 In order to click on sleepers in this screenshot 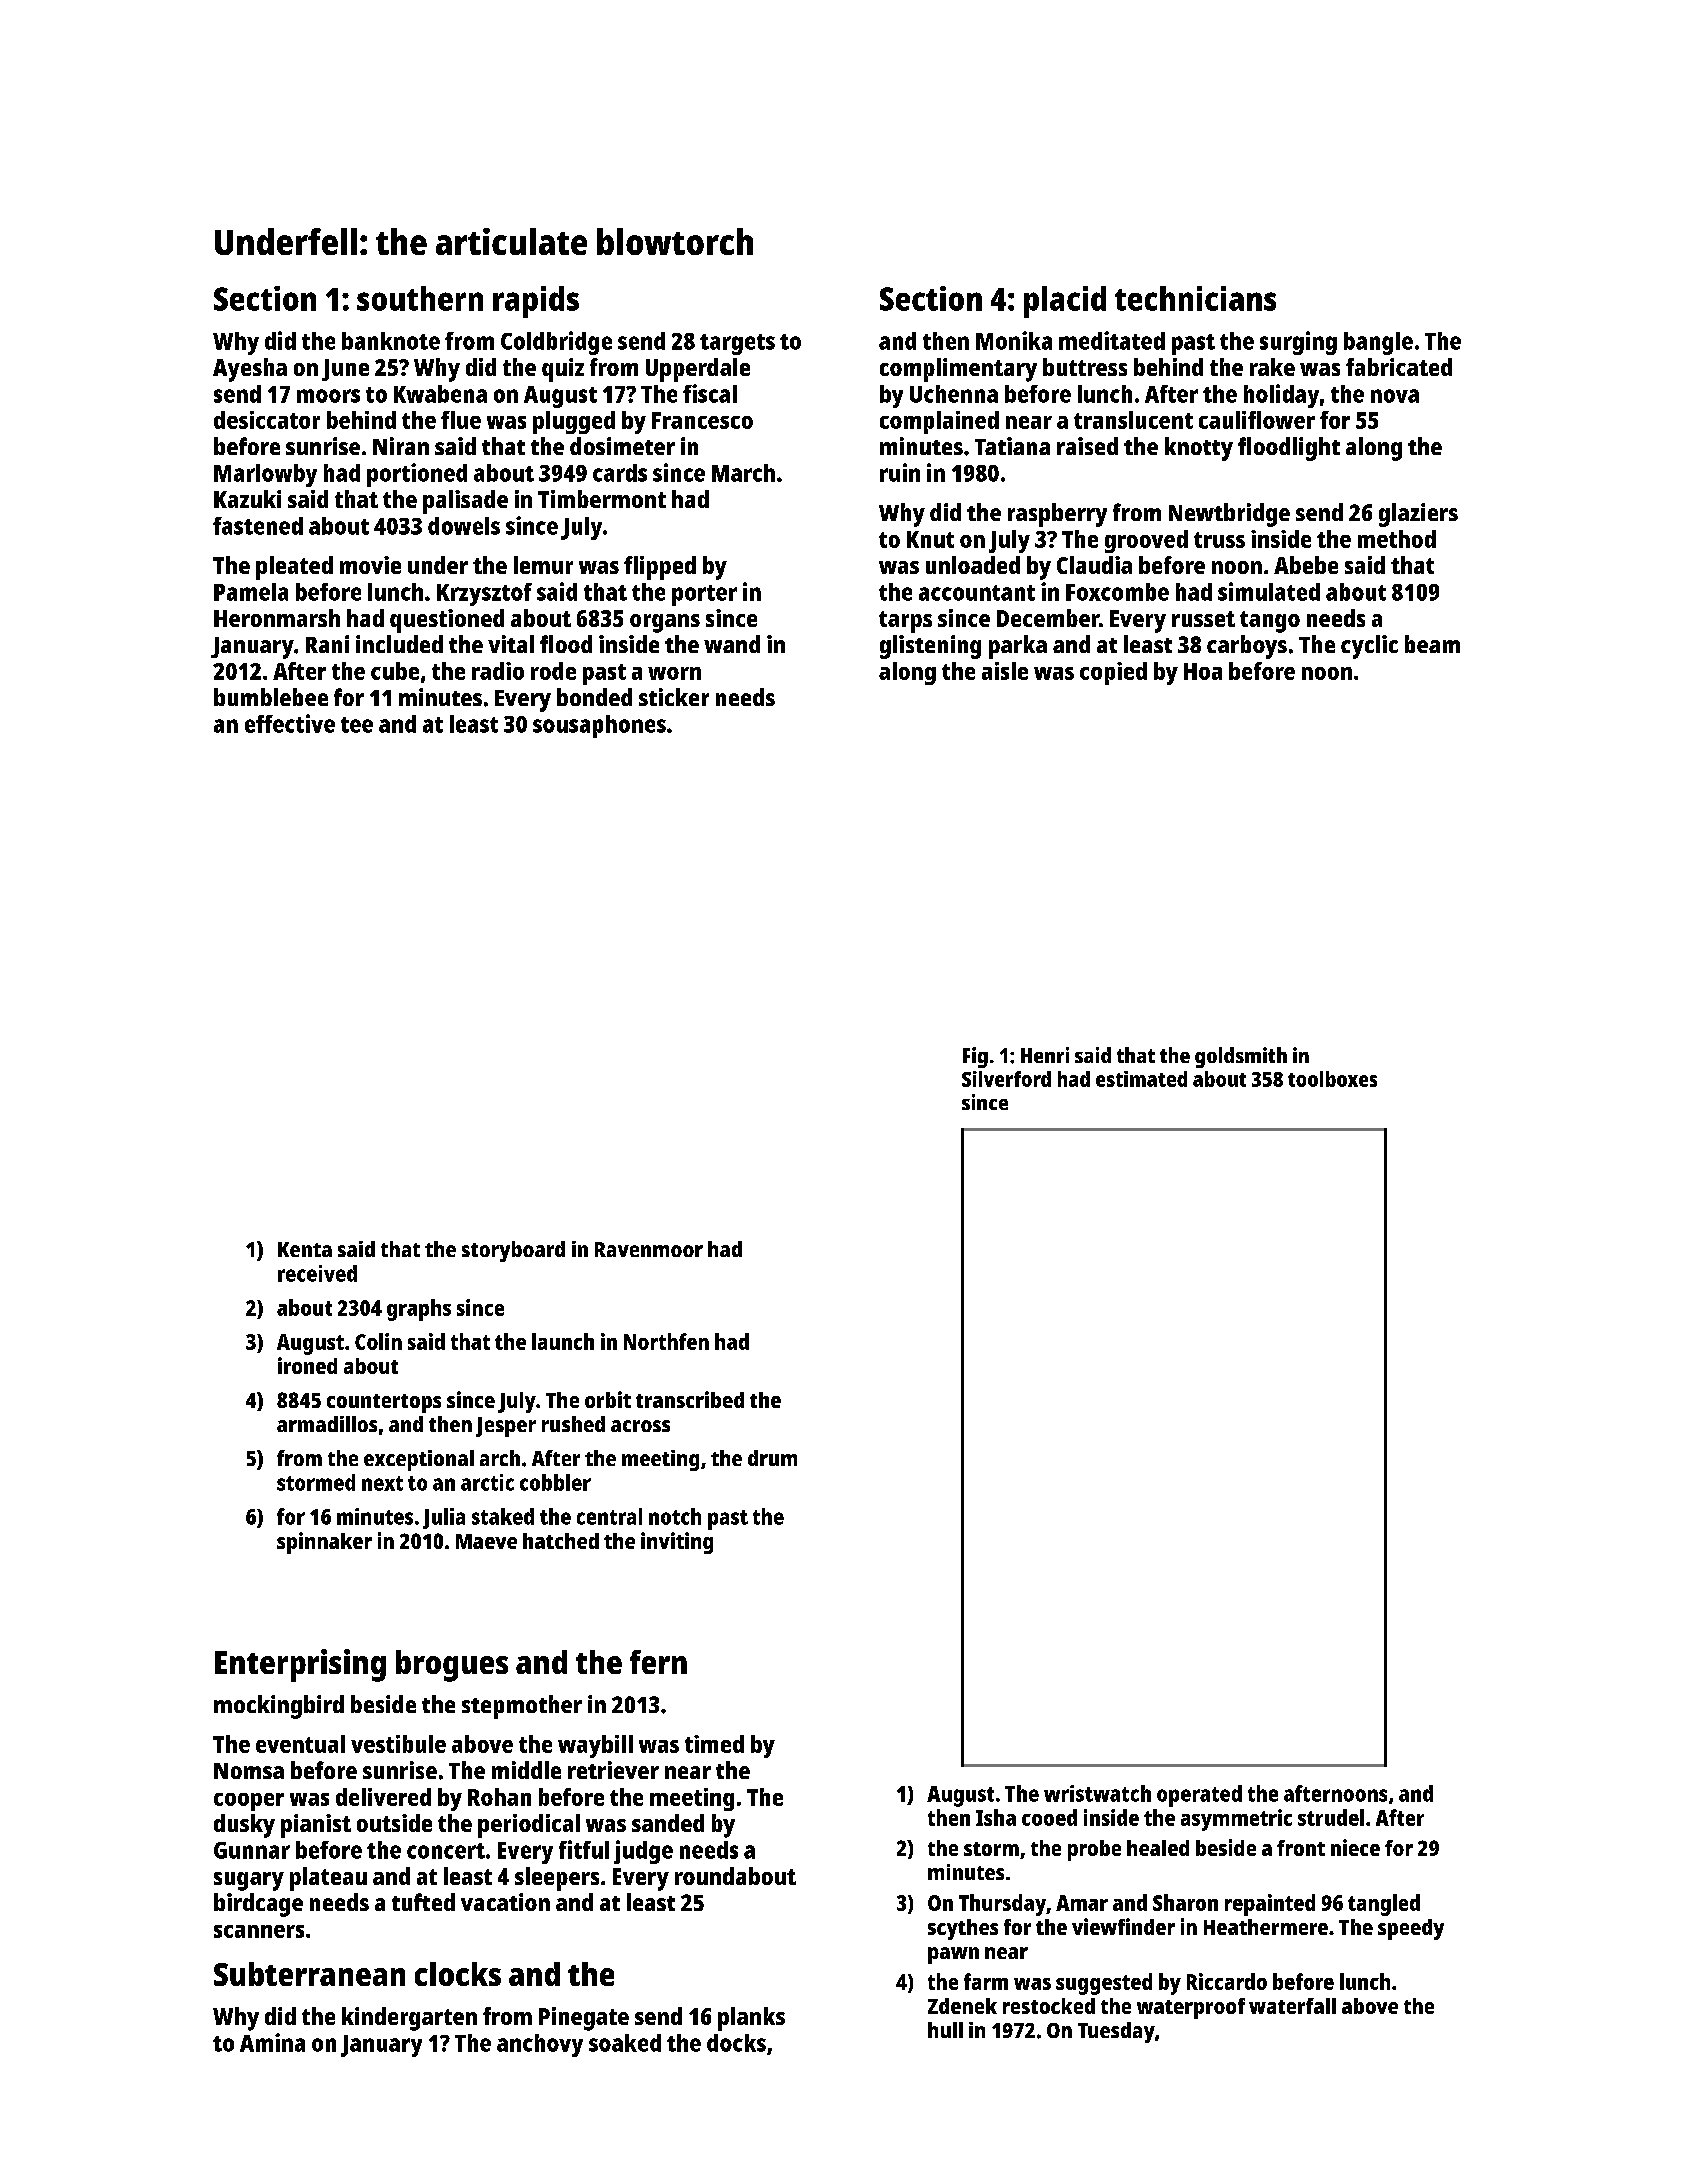, I will do `click(557, 1879)`.
